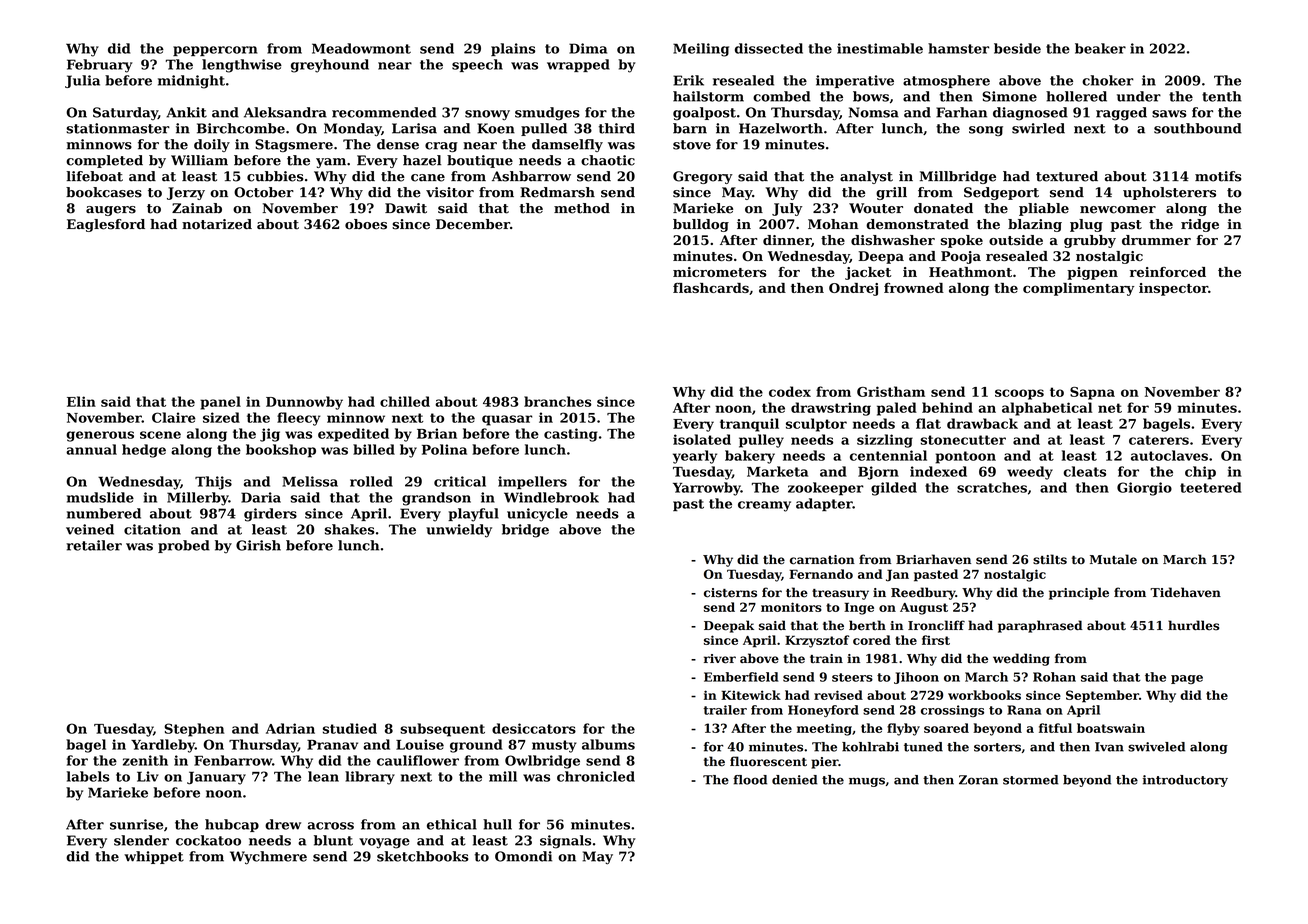 The height and width of the document is (924, 1308). What do you see at coordinates (81, 401) in the document?
I see `Elin` at bounding box center [81, 401].
